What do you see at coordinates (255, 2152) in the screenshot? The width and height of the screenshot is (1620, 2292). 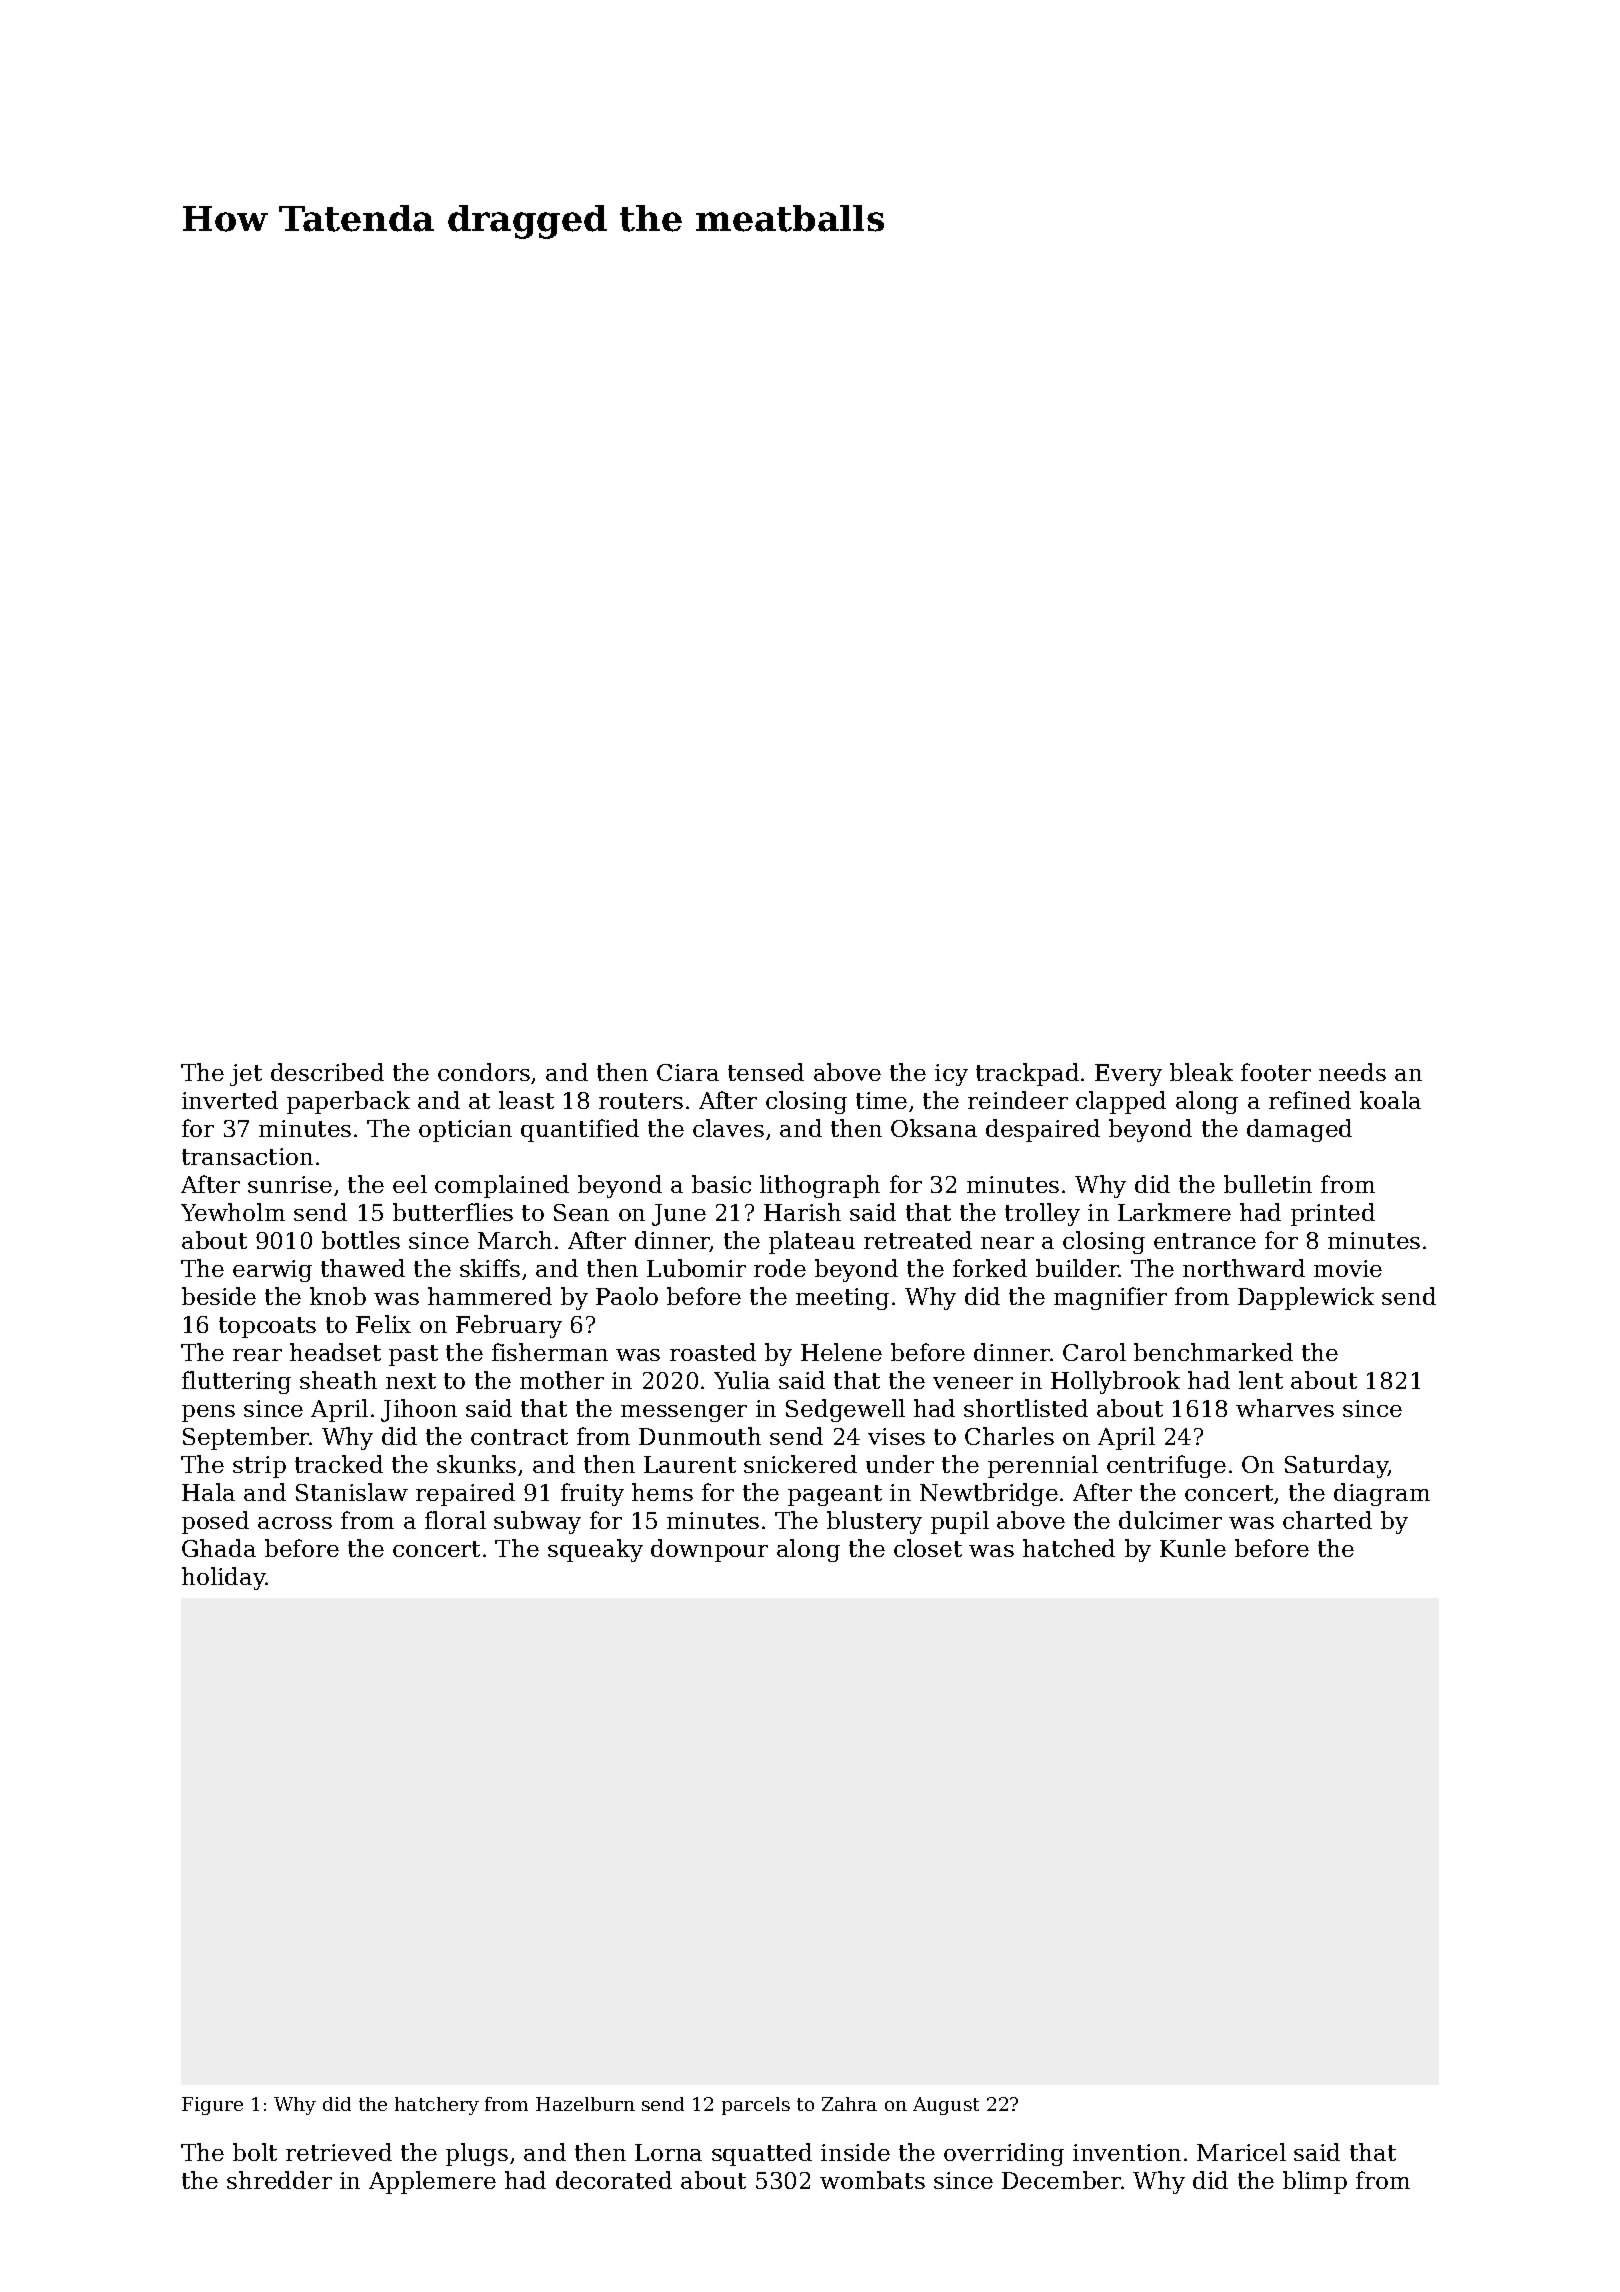 I see `bolt` at bounding box center [255, 2152].
